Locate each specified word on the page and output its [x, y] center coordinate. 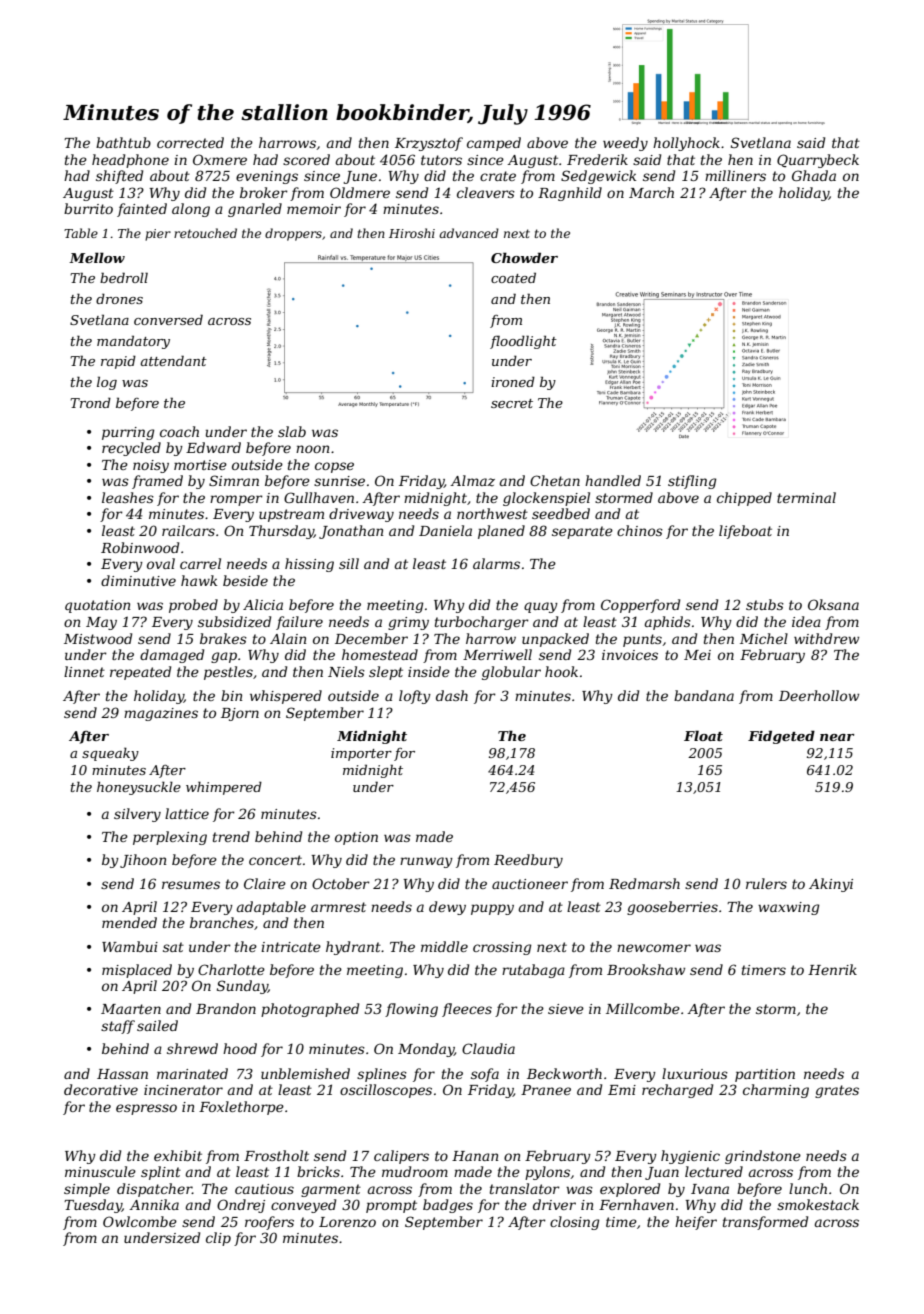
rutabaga [533, 971]
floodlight [523, 342]
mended [129, 922]
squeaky [110, 754]
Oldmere [360, 192]
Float [703, 735]
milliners [735, 175]
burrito [88, 208]
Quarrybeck [818, 161]
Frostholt [276, 1155]
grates [837, 1091]
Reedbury [528, 861]
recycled [131, 449]
